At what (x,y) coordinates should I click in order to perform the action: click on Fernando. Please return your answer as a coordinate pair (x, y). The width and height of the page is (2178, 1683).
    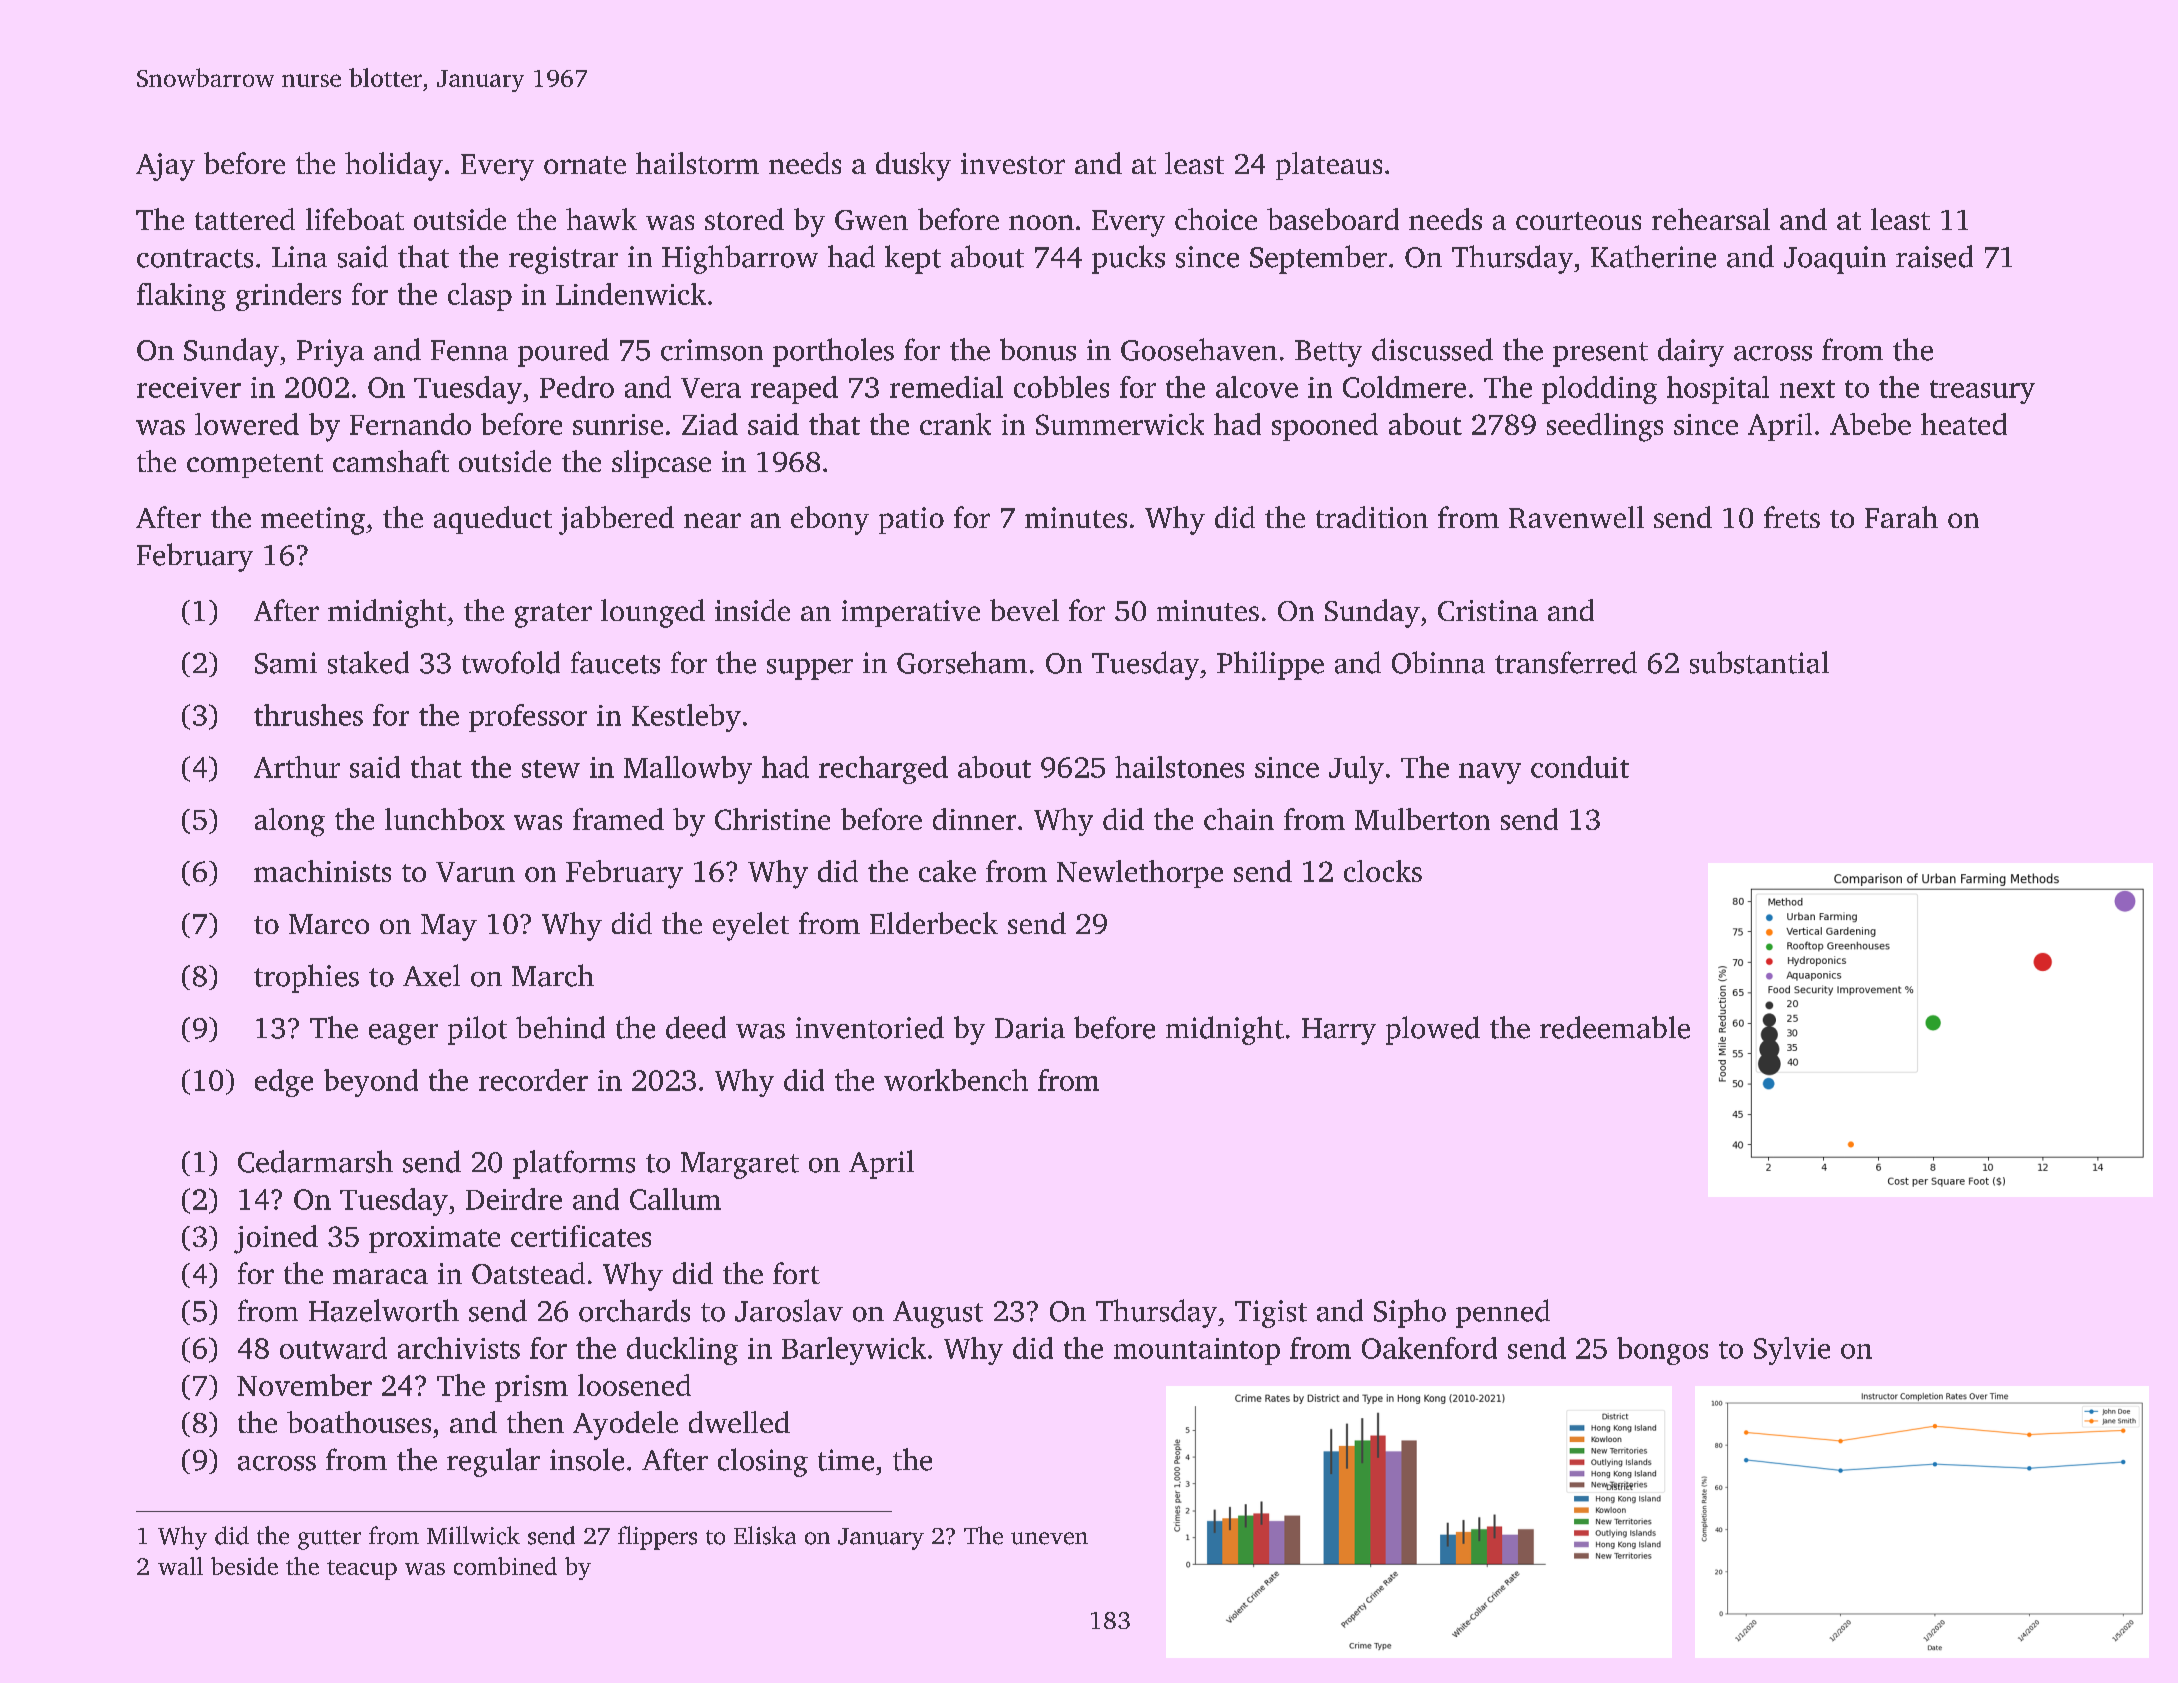
    Looking at the image, I should click on (410, 424).
